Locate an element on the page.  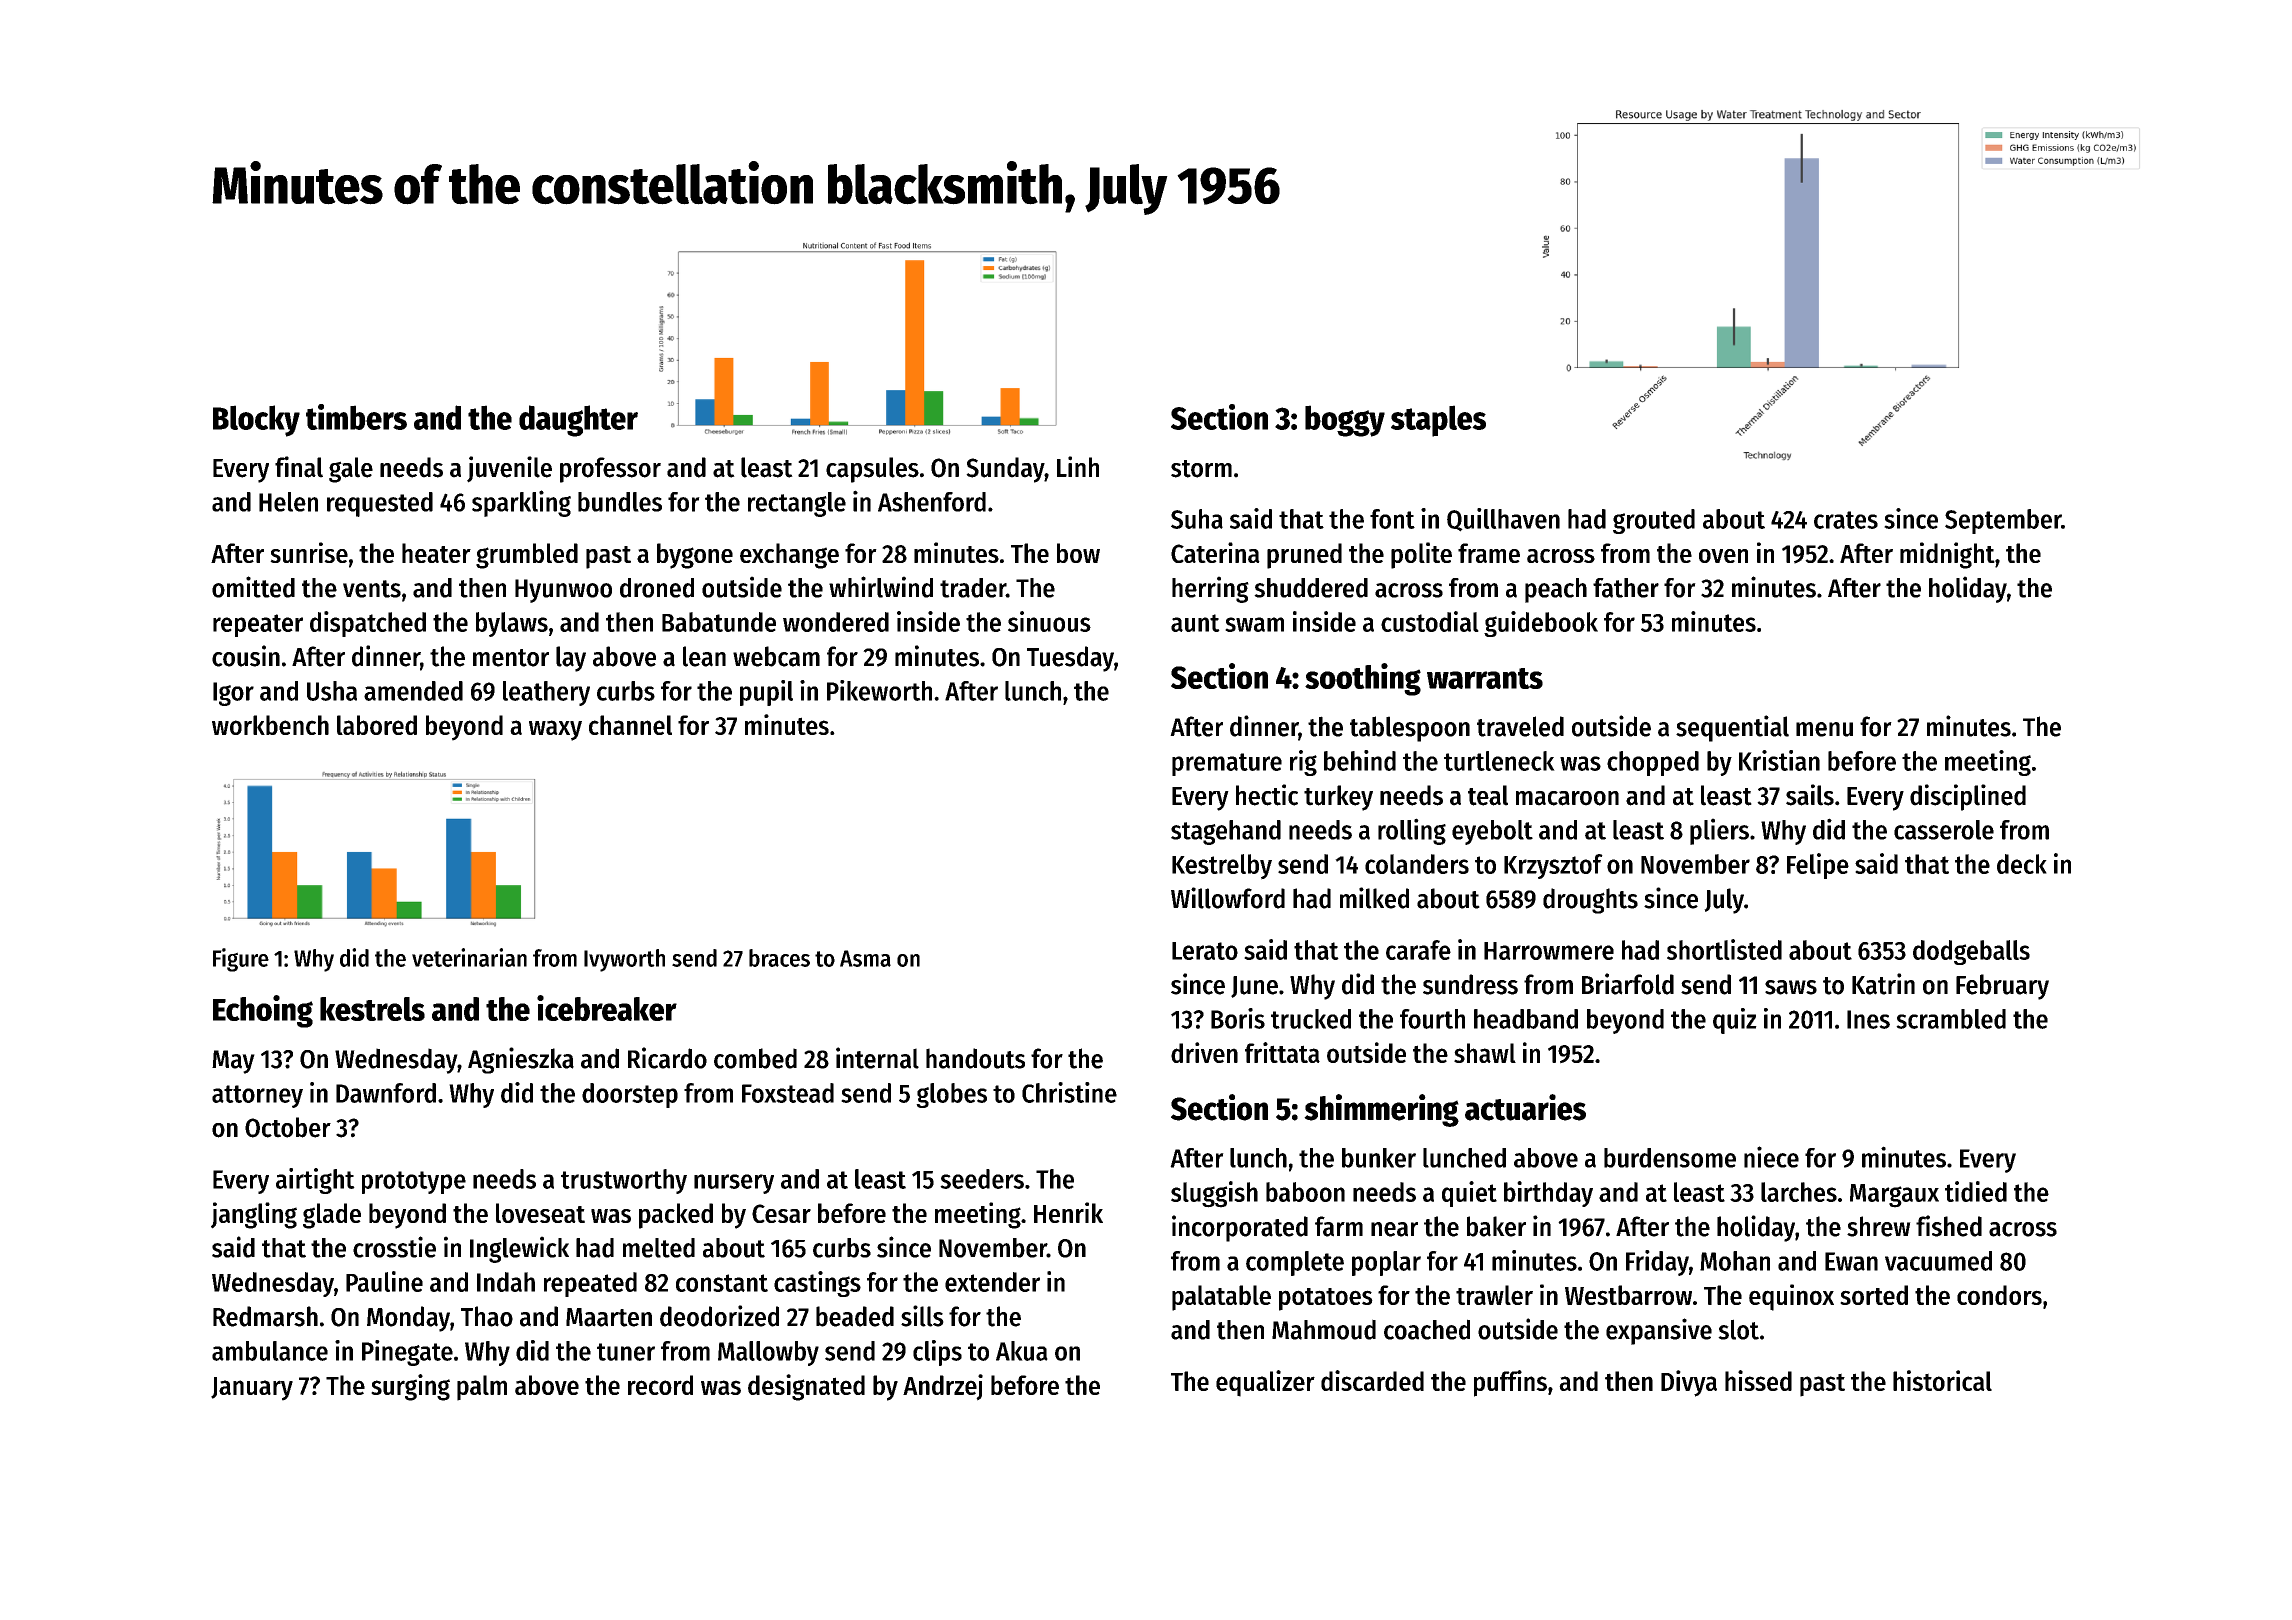
Pinegate is located at coordinates (407, 1353).
